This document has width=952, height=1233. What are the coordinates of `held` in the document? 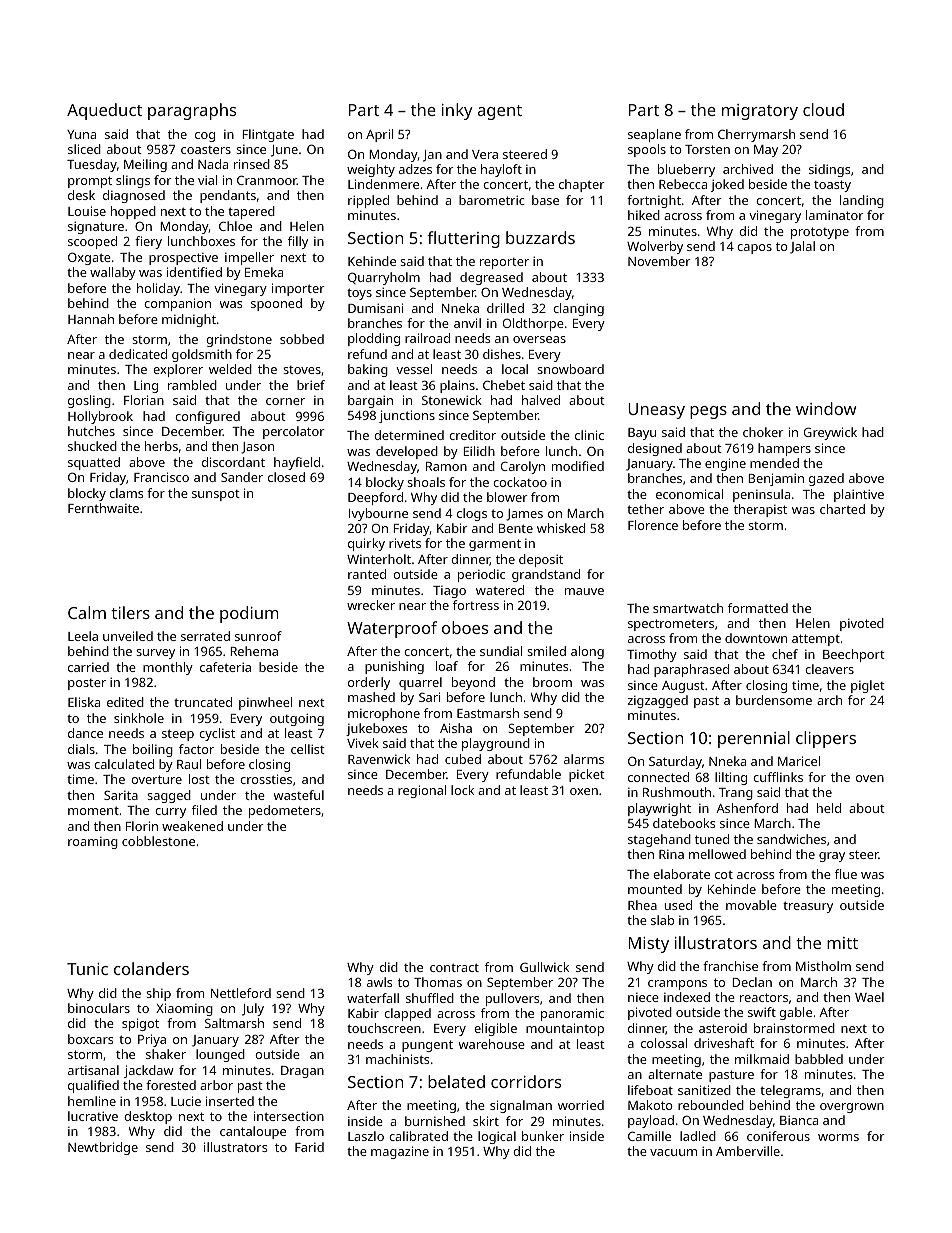 It's located at (829, 808).
